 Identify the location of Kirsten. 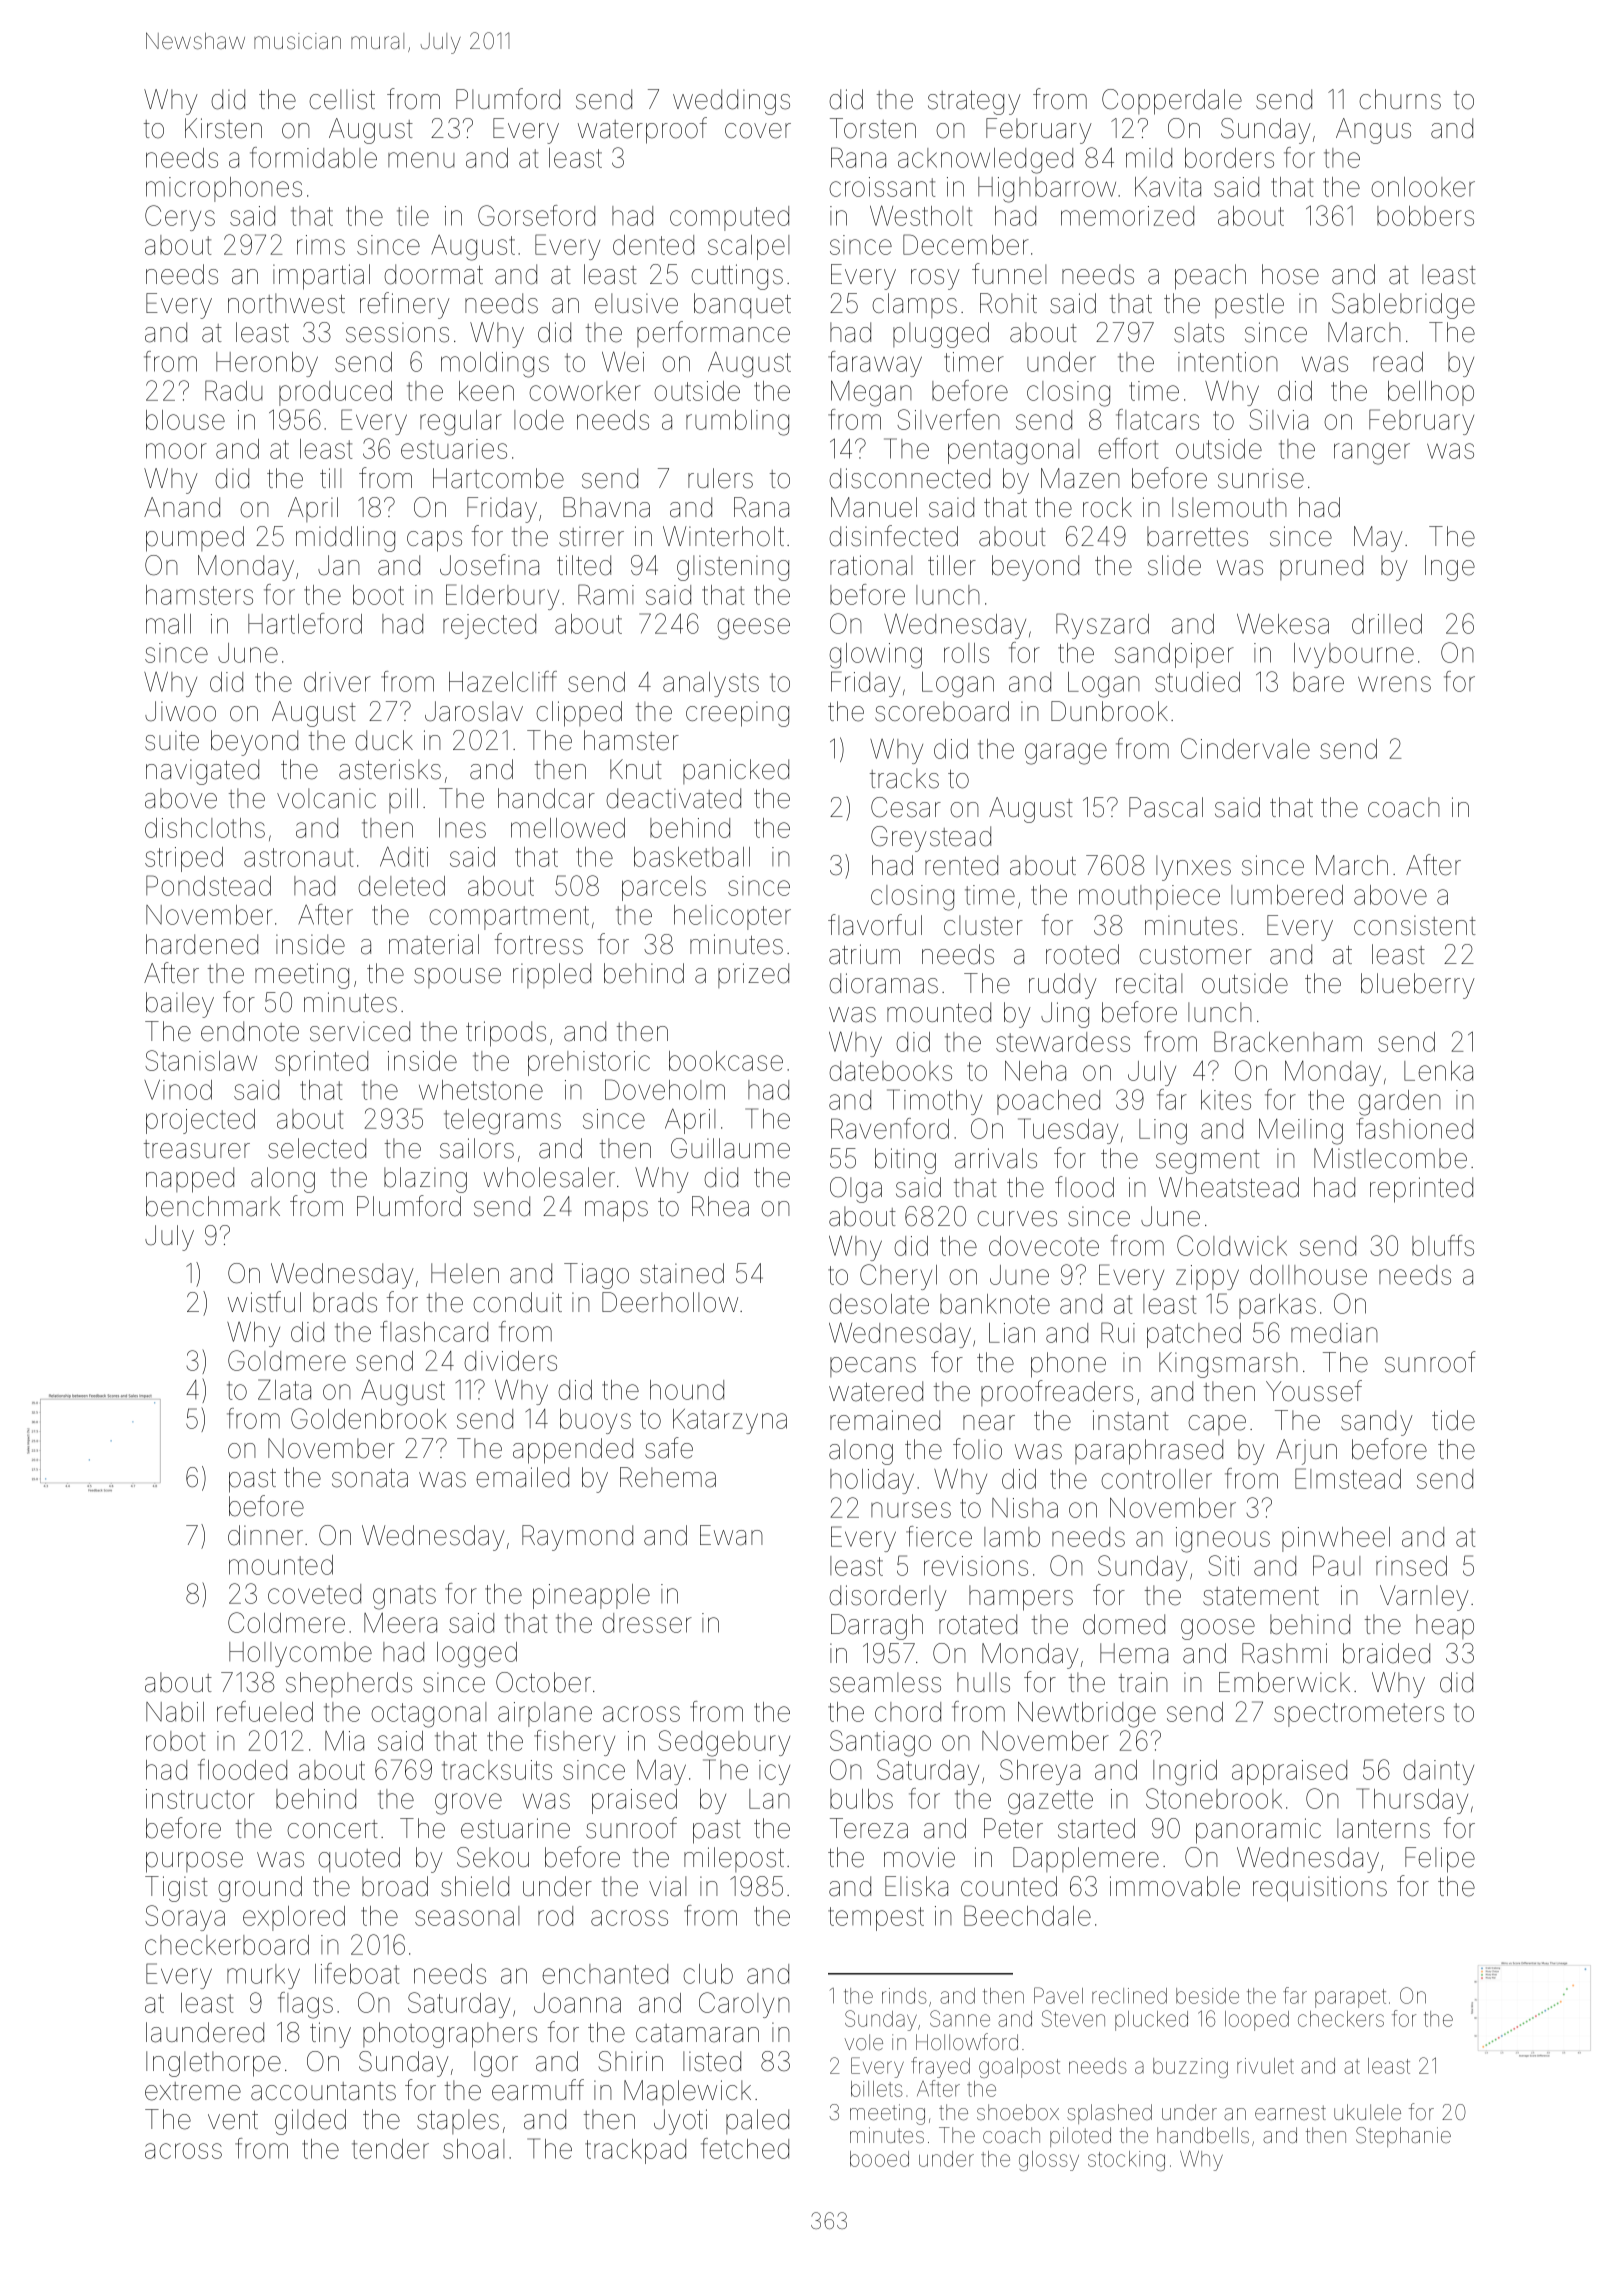
(223, 128).
